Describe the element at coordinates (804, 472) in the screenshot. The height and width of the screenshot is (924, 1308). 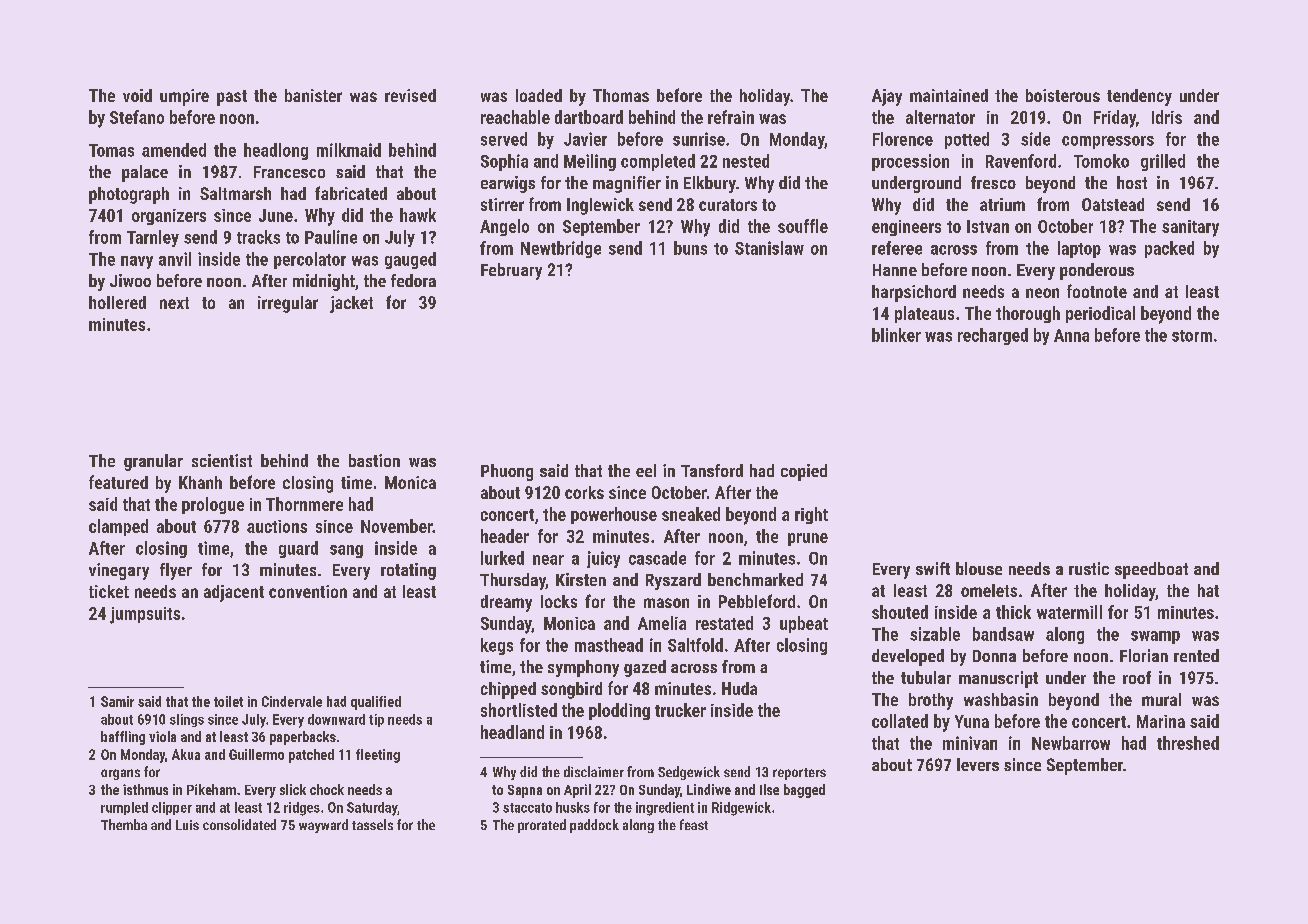
I see `copied` at that location.
